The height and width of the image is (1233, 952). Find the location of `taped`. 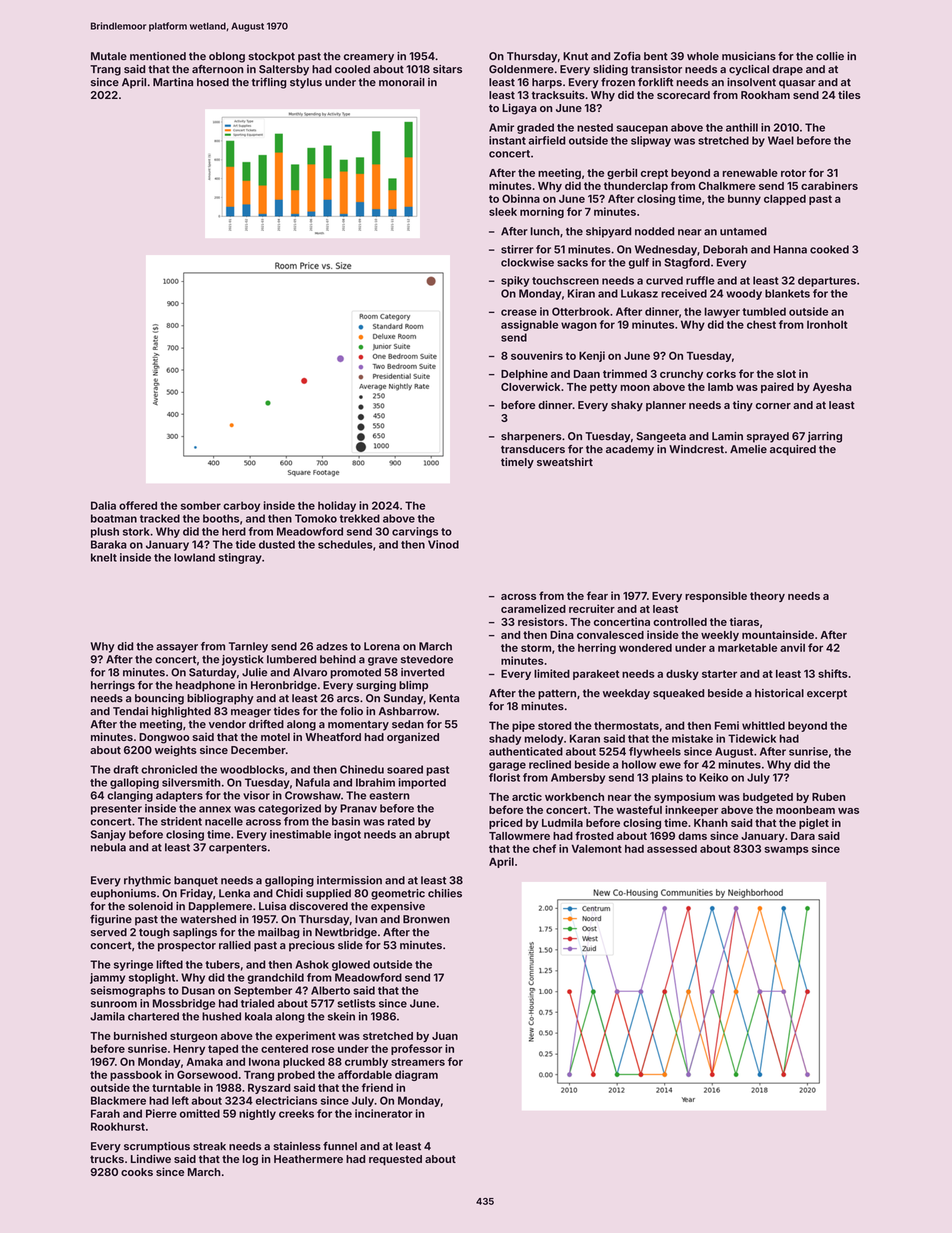

taped is located at coordinates (223, 1050).
